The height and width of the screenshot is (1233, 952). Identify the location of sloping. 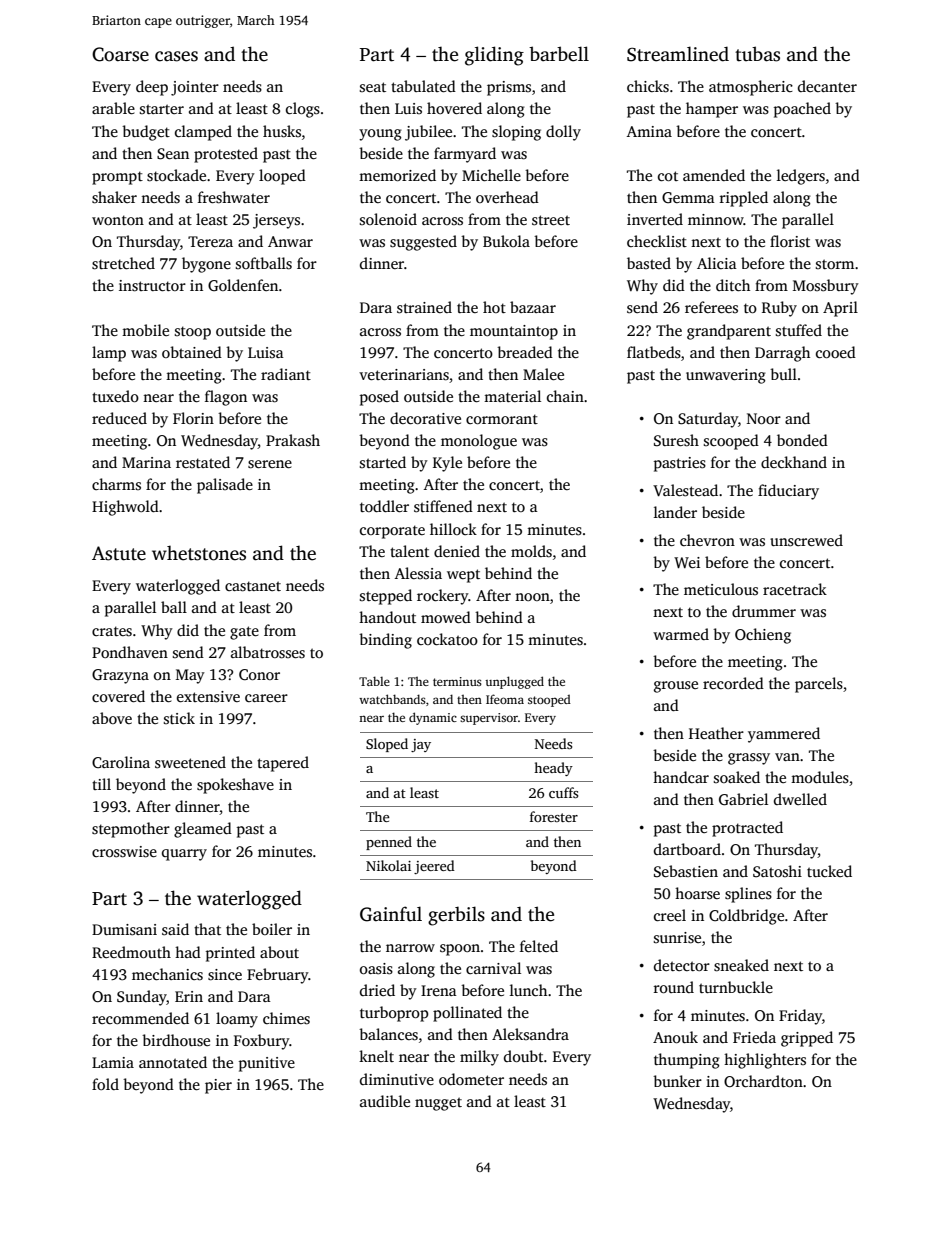
(516, 133).
